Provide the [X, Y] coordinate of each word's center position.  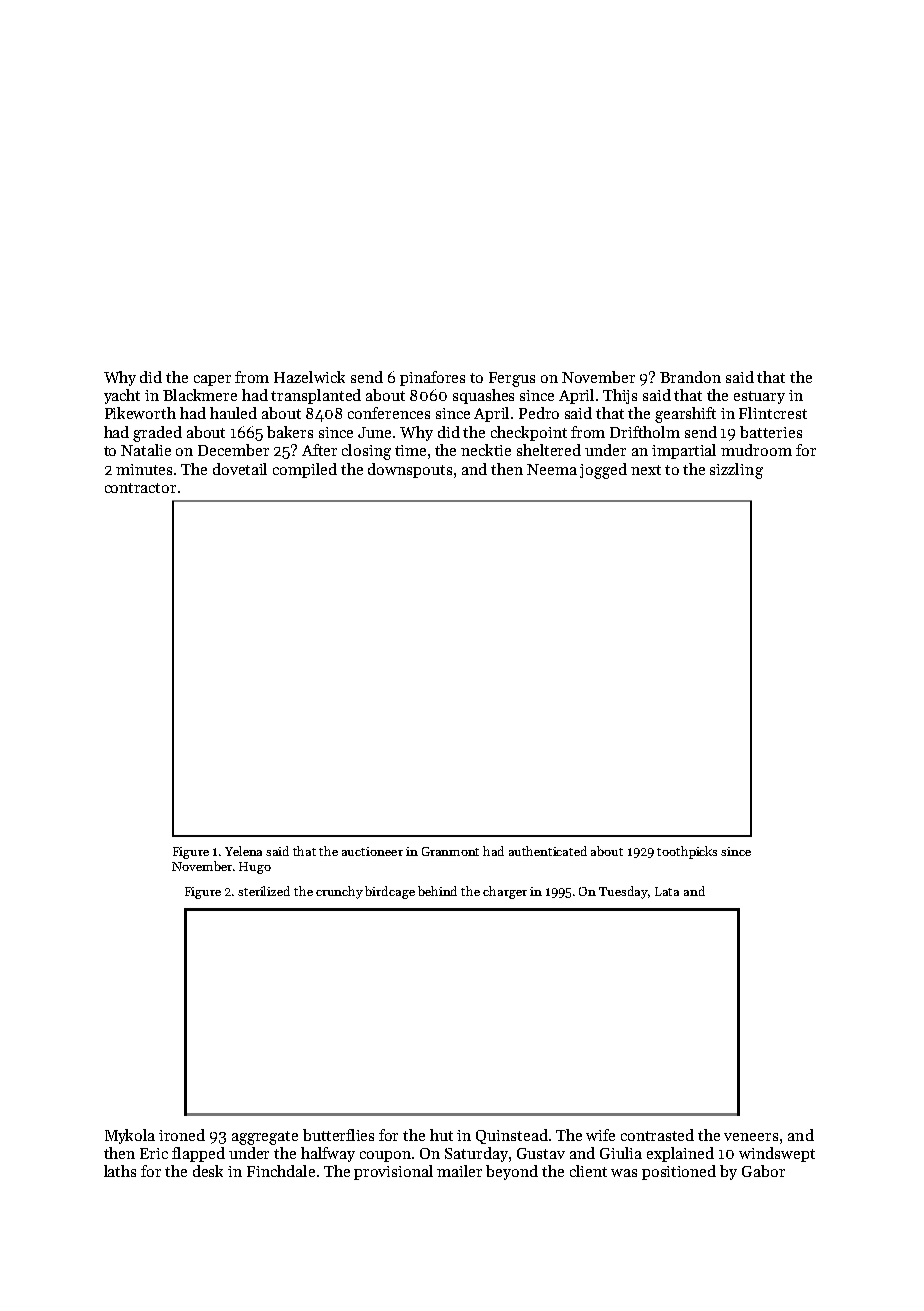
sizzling [736, 471]
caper [212, 380]
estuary [759, 397]
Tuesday [624, 892]
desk [208, 1171]
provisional [393, 1172]
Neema [552, 469]
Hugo [255, 868]
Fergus [512, 379]
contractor [140, 488]
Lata [667, 891]
